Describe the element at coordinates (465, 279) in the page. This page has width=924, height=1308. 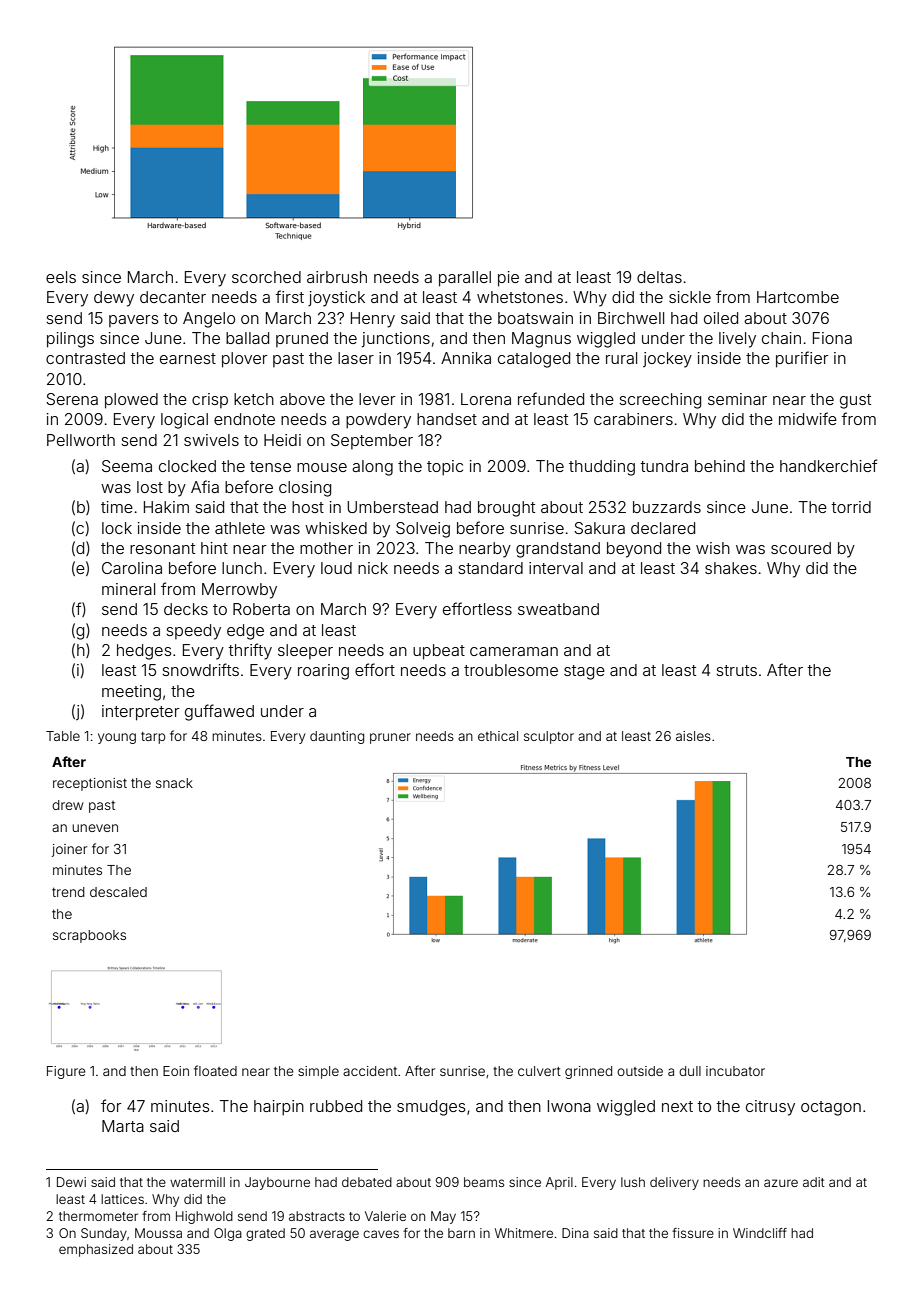
I see `parallel` at that location.
